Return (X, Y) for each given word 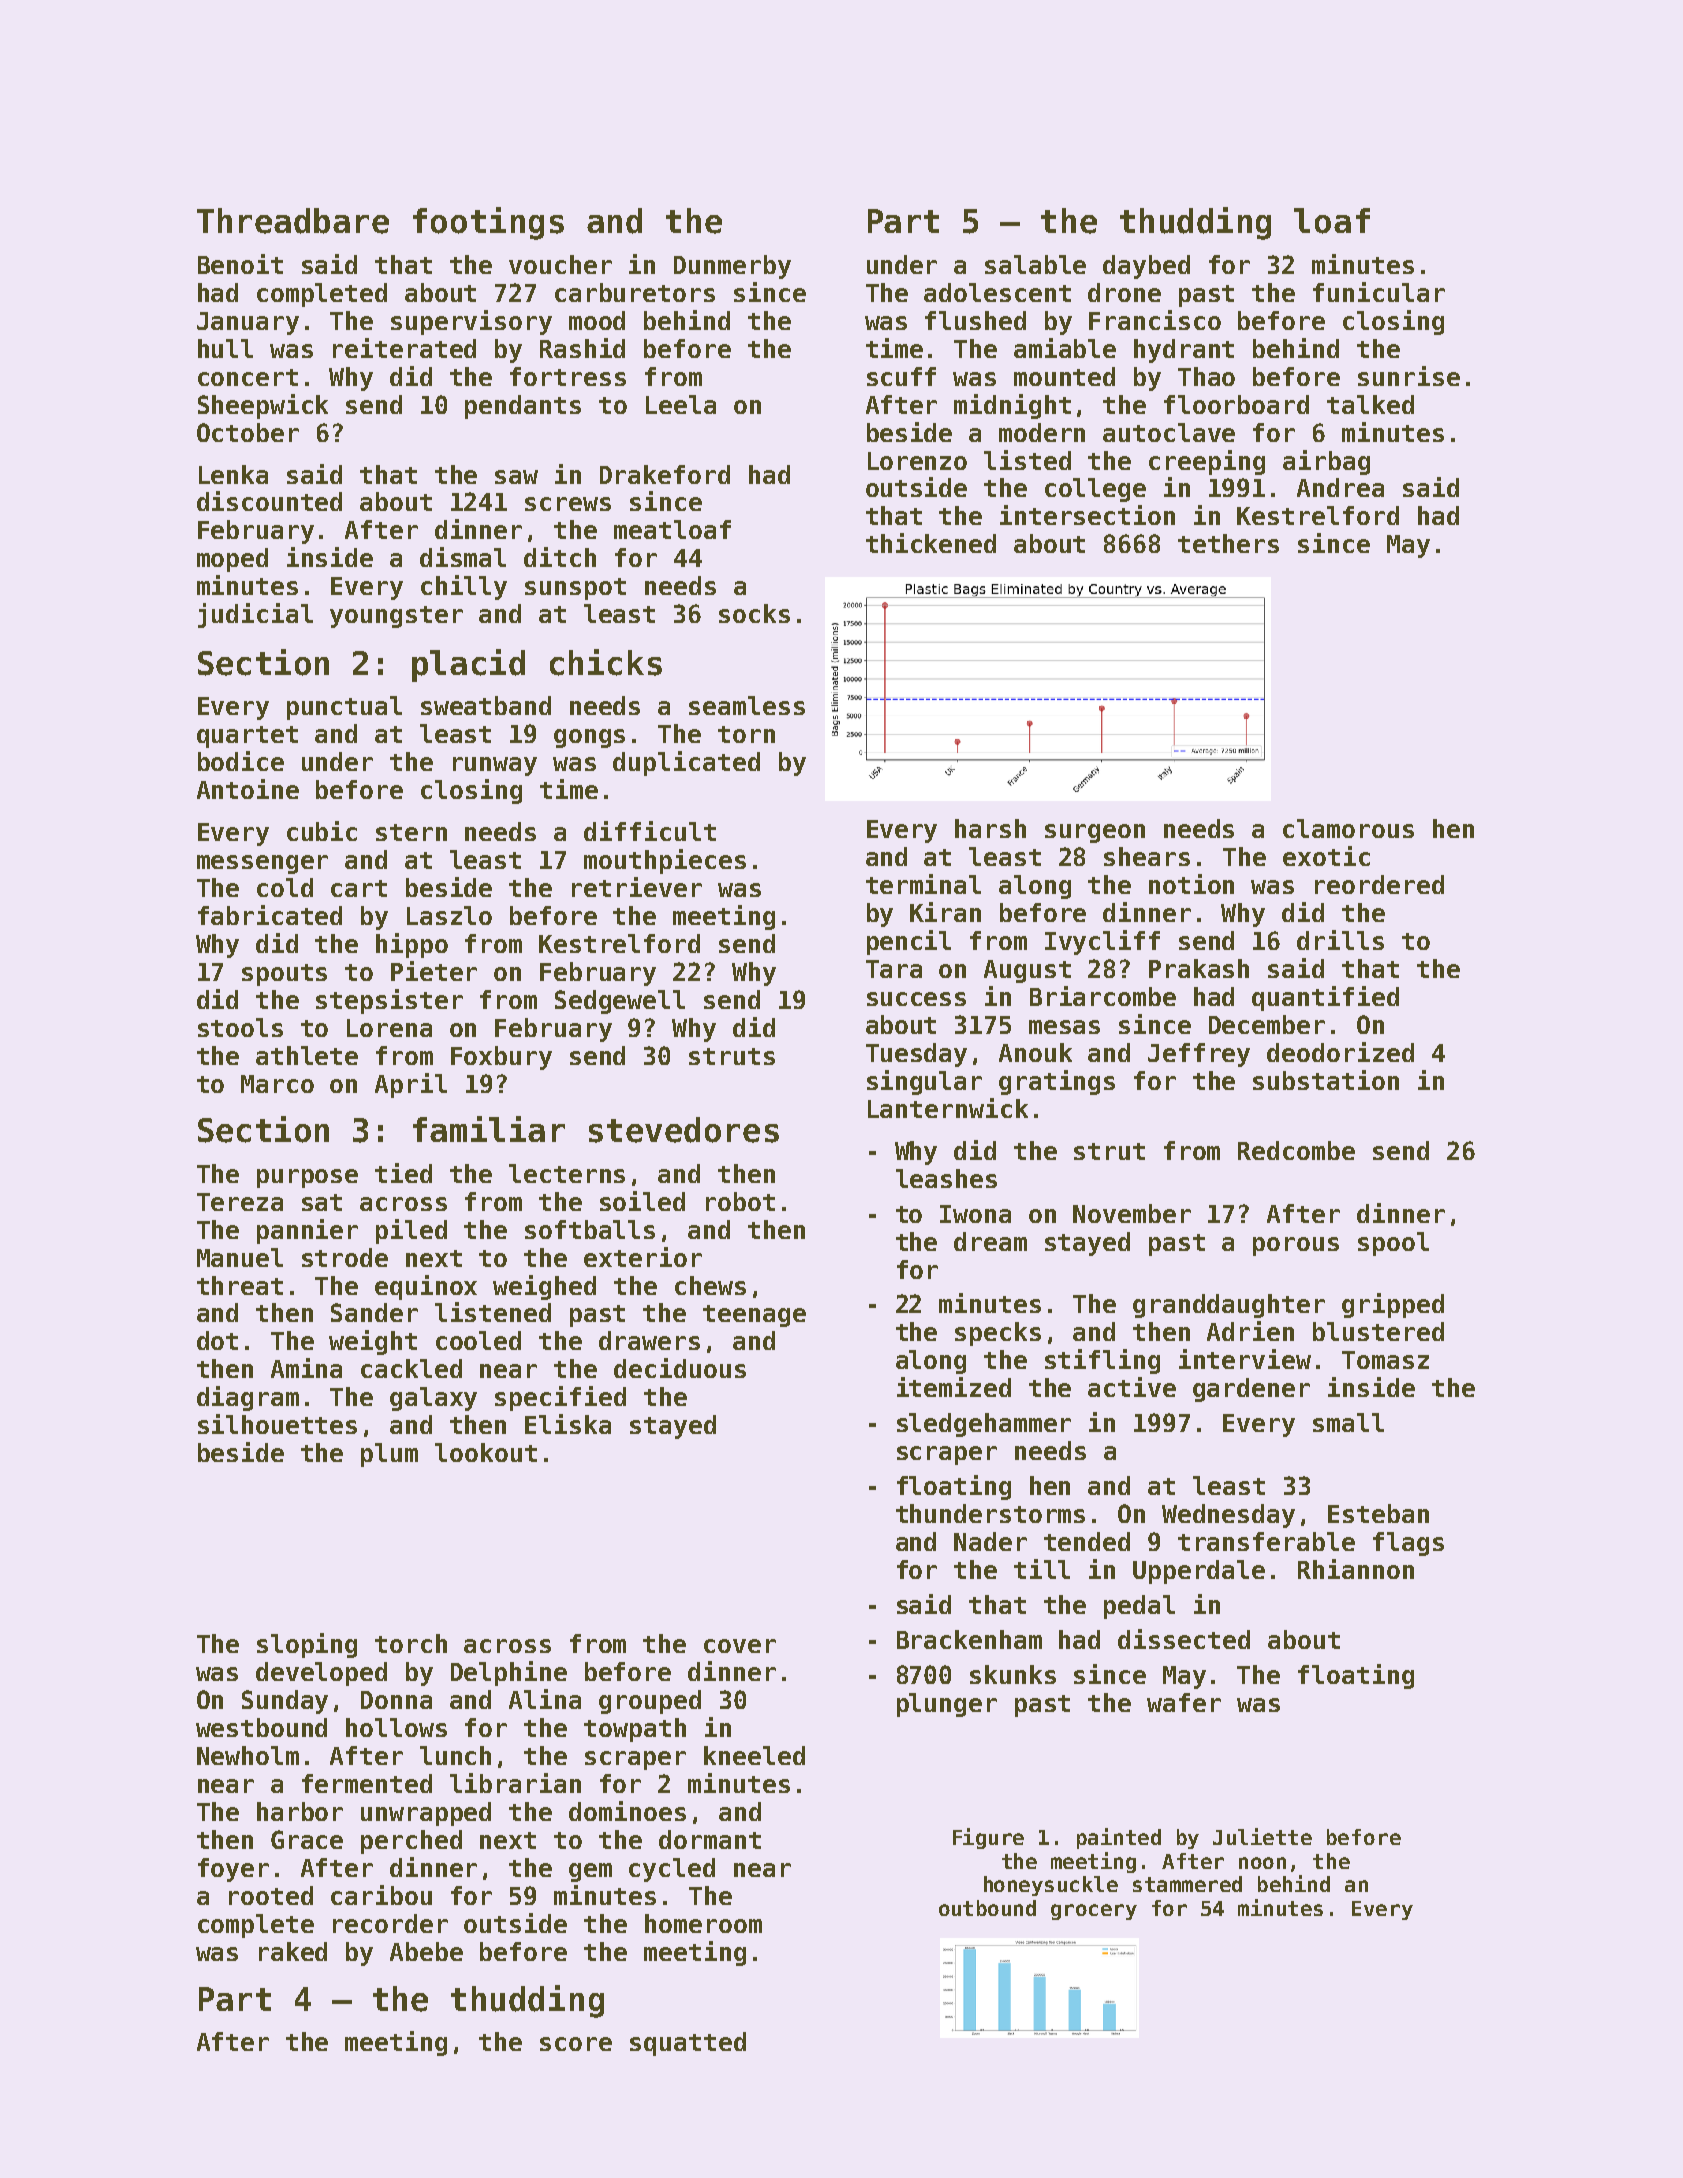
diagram (248, 1398)
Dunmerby (732, 267)
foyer (233, 1870)
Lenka (233, 474)
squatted (688, 2044)
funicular (1379, 292)
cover (740, 1646)
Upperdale (1199, 1572)
